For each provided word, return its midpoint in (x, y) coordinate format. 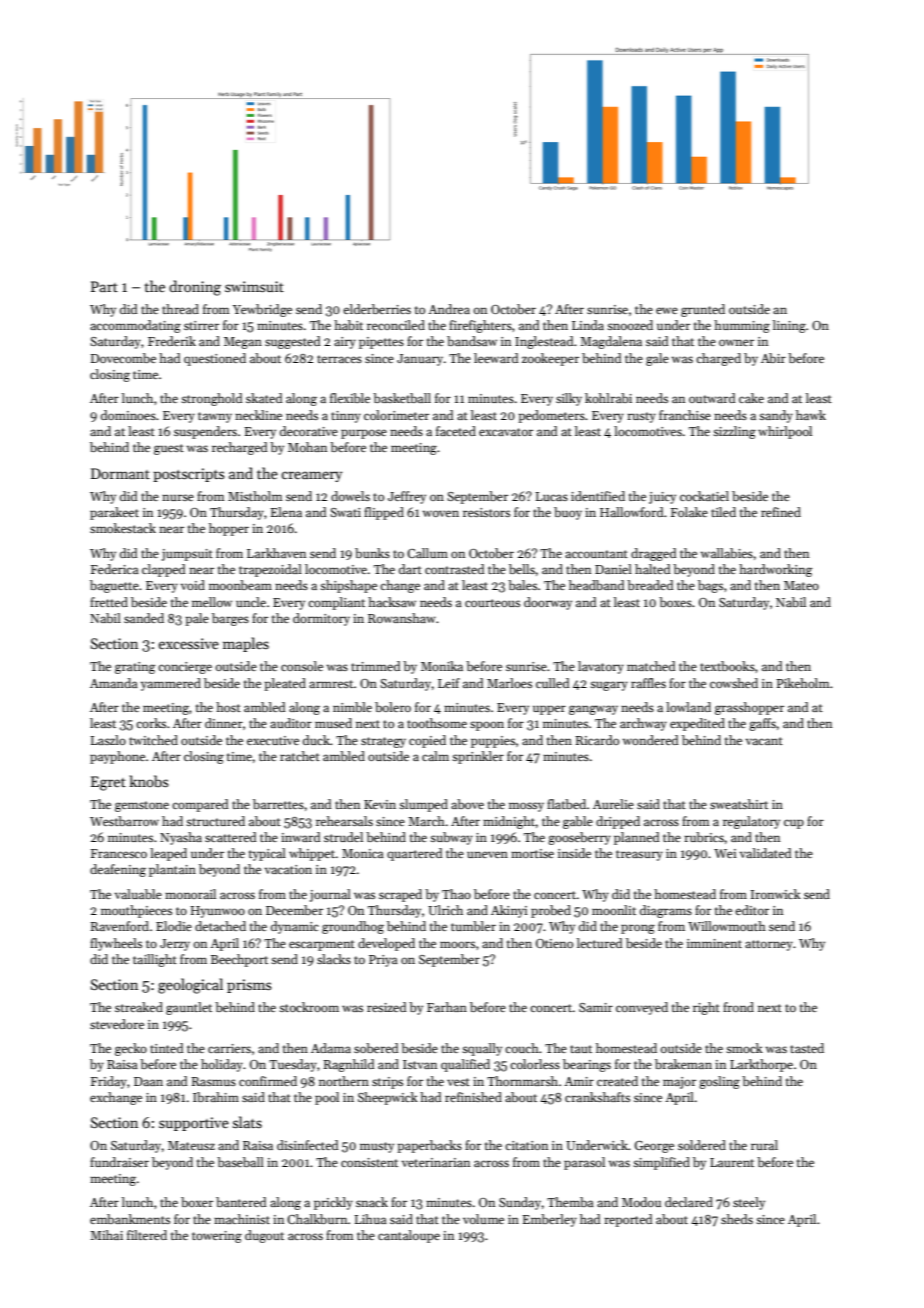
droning (195, 288)
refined (781, 512)
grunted (703, 310)
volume (483, 1219)
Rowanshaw (402, 618)
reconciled (396, 325)
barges (230, 619)
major (679, 1083)
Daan (148, 1081)
